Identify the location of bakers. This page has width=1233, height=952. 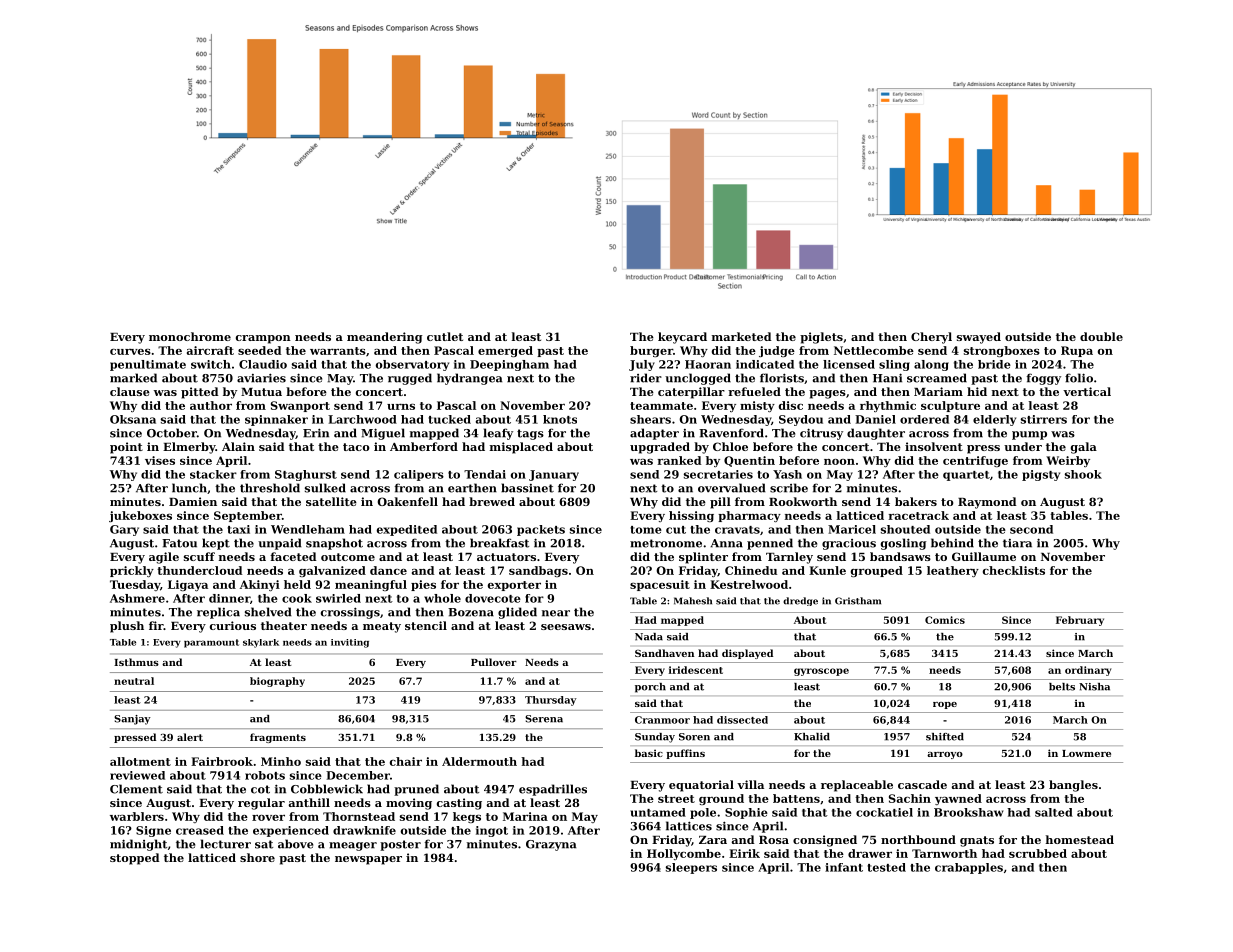
(916, 501).
